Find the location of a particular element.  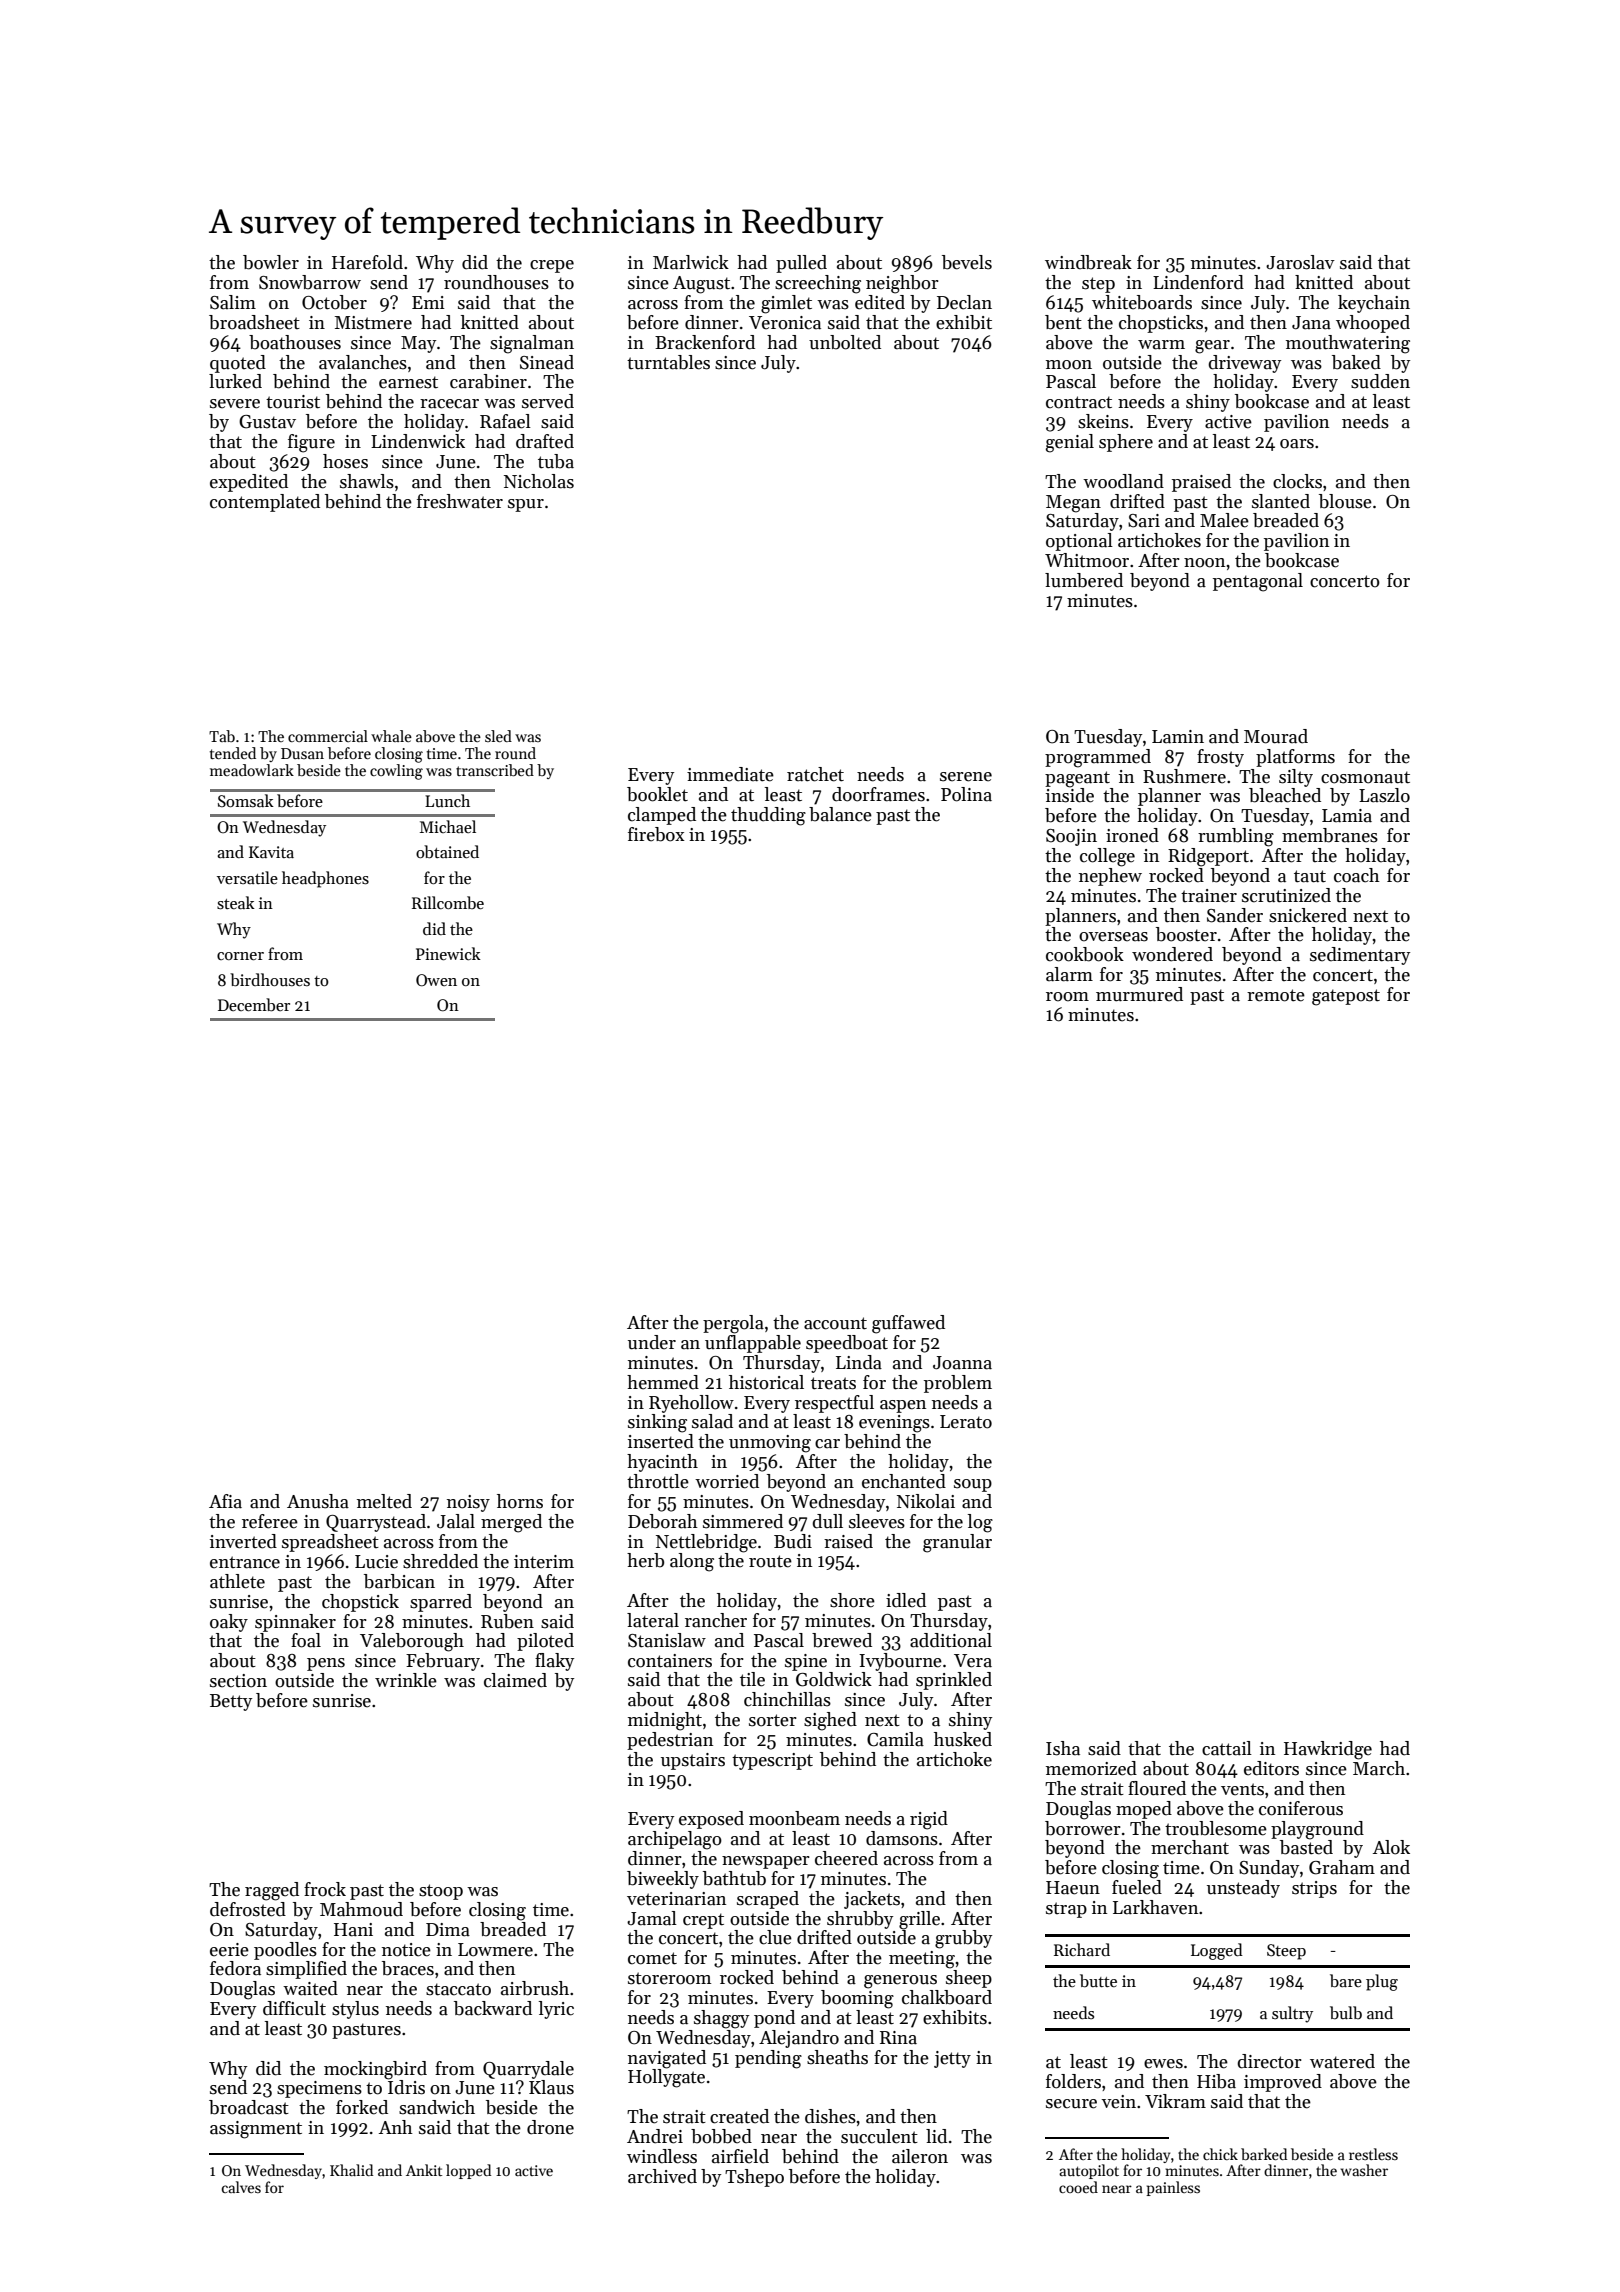

Malee is located at coordinates (1224, 520).
